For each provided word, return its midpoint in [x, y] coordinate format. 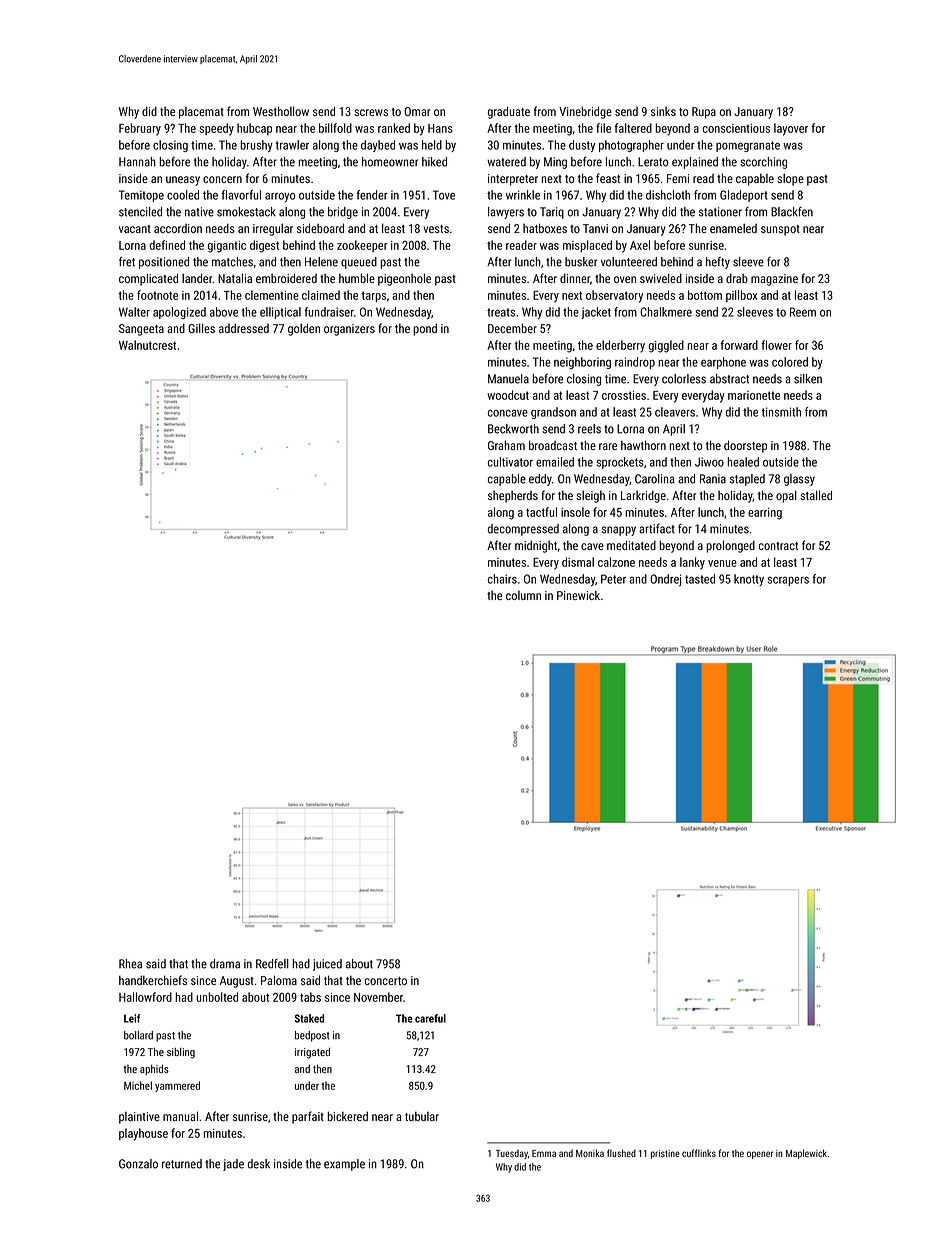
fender [372, 195]
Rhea [130, 964]
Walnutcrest [147, 345]
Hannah [137, 162]
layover [791, 129]
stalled [816, 495]
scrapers [788, 581]
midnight [536, 546]
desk [259, 1164]
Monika [590, 1153]
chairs [502, 579]
